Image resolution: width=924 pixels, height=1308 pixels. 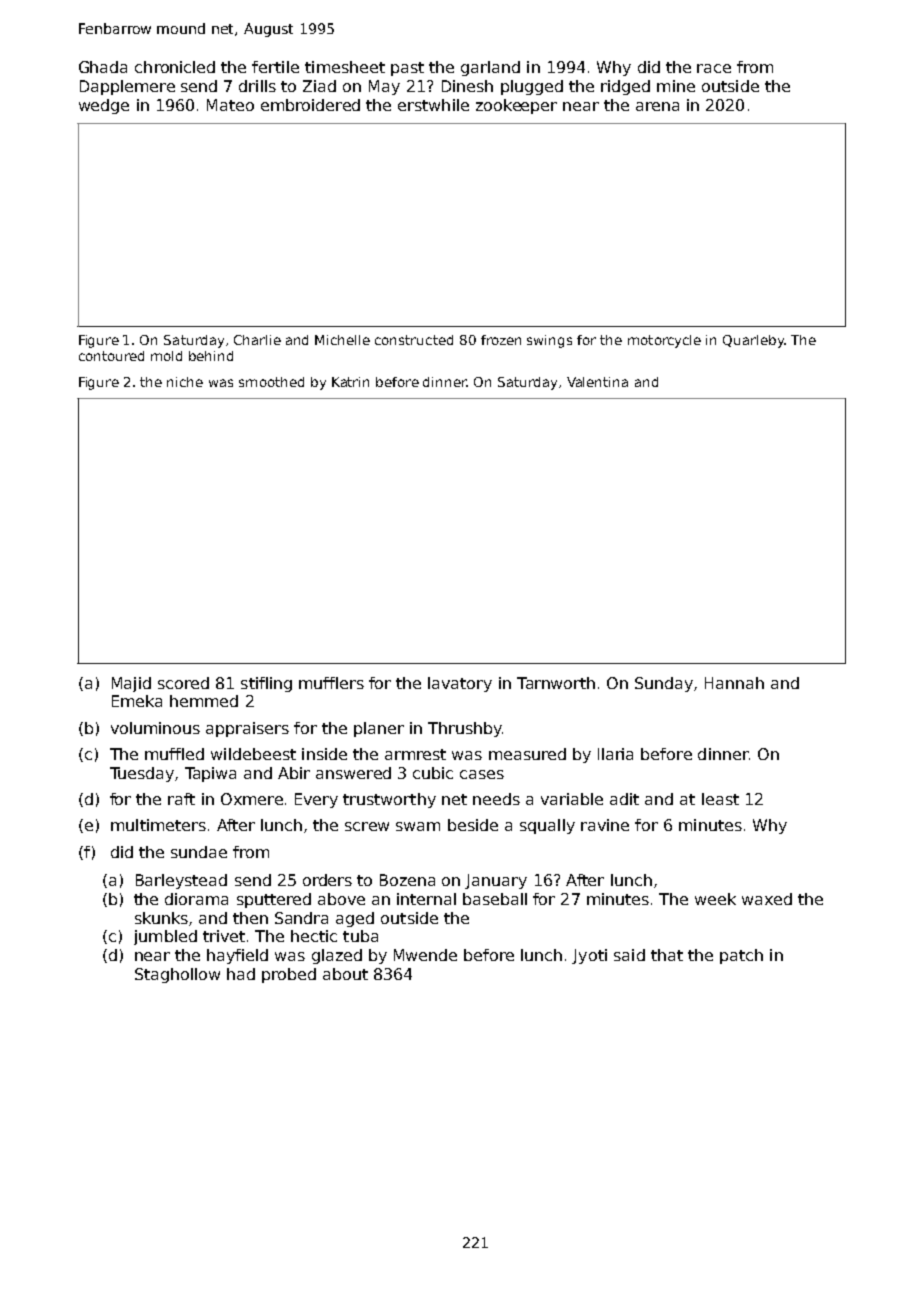 What do you see at coordinates (131, 684) in the image?
I see `Majid` at bounding box center [131, 684].
